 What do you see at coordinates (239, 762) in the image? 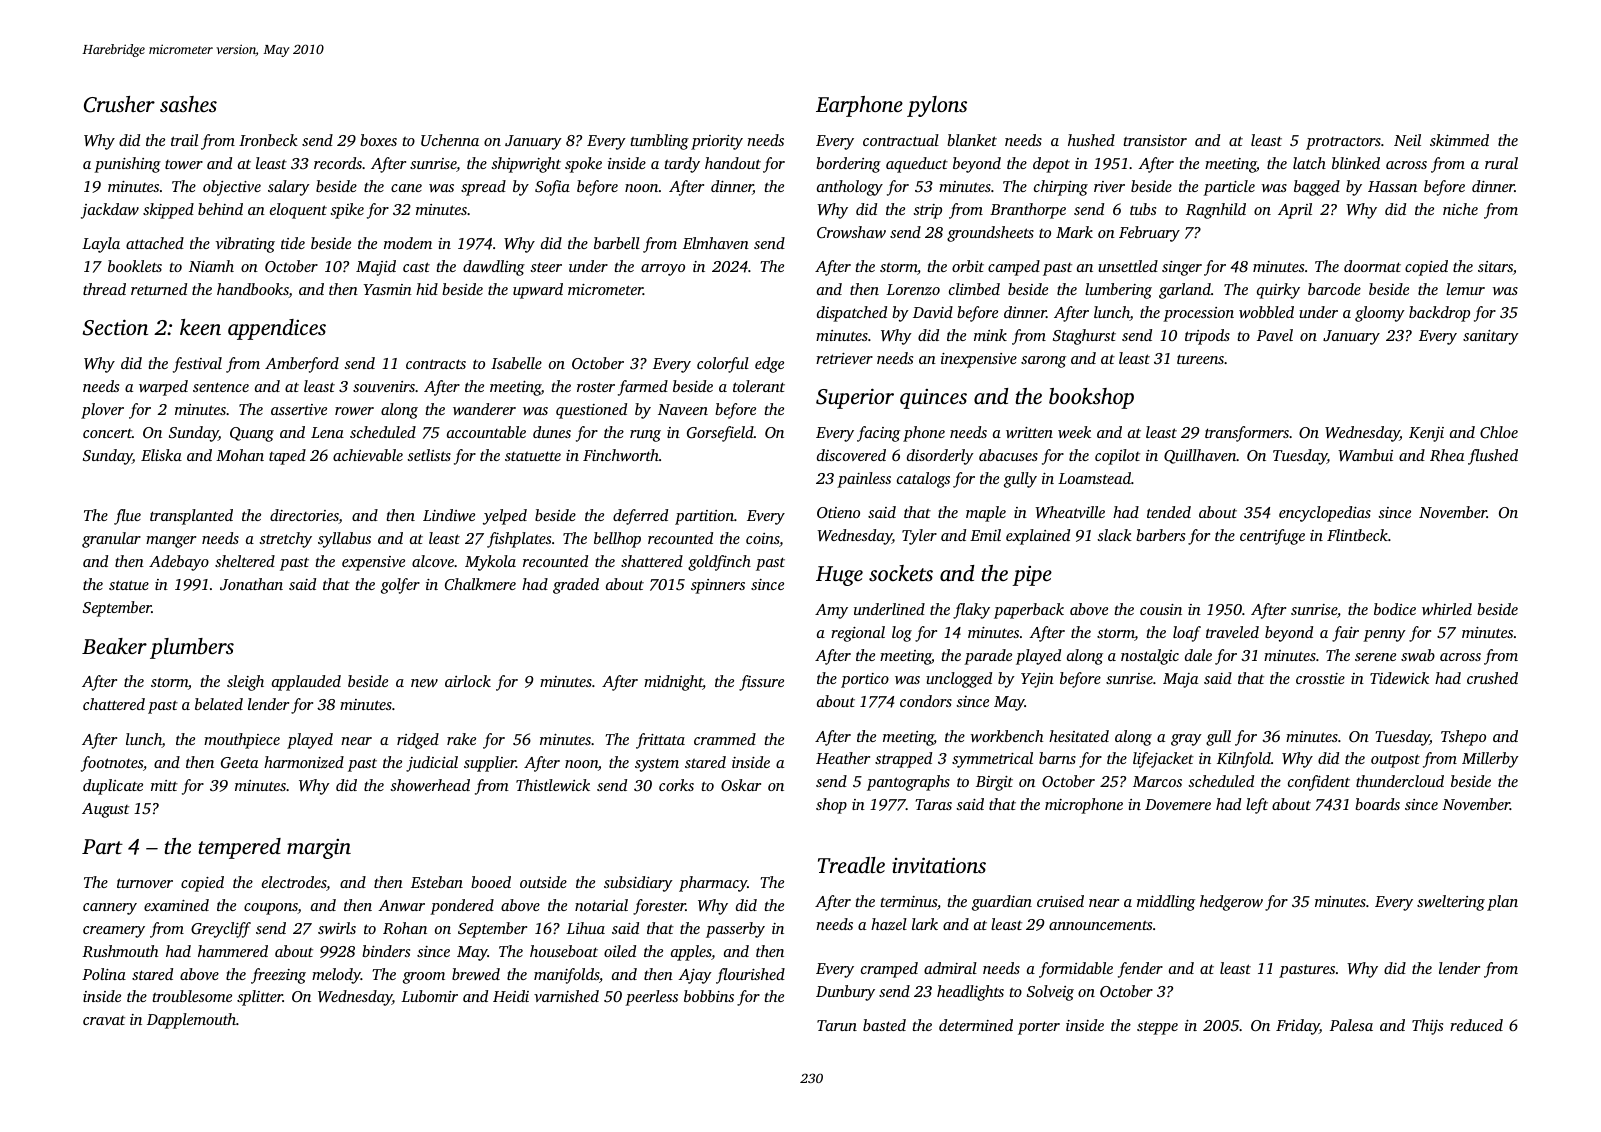
I see `Geeta` at bounding box center [239, 762].
